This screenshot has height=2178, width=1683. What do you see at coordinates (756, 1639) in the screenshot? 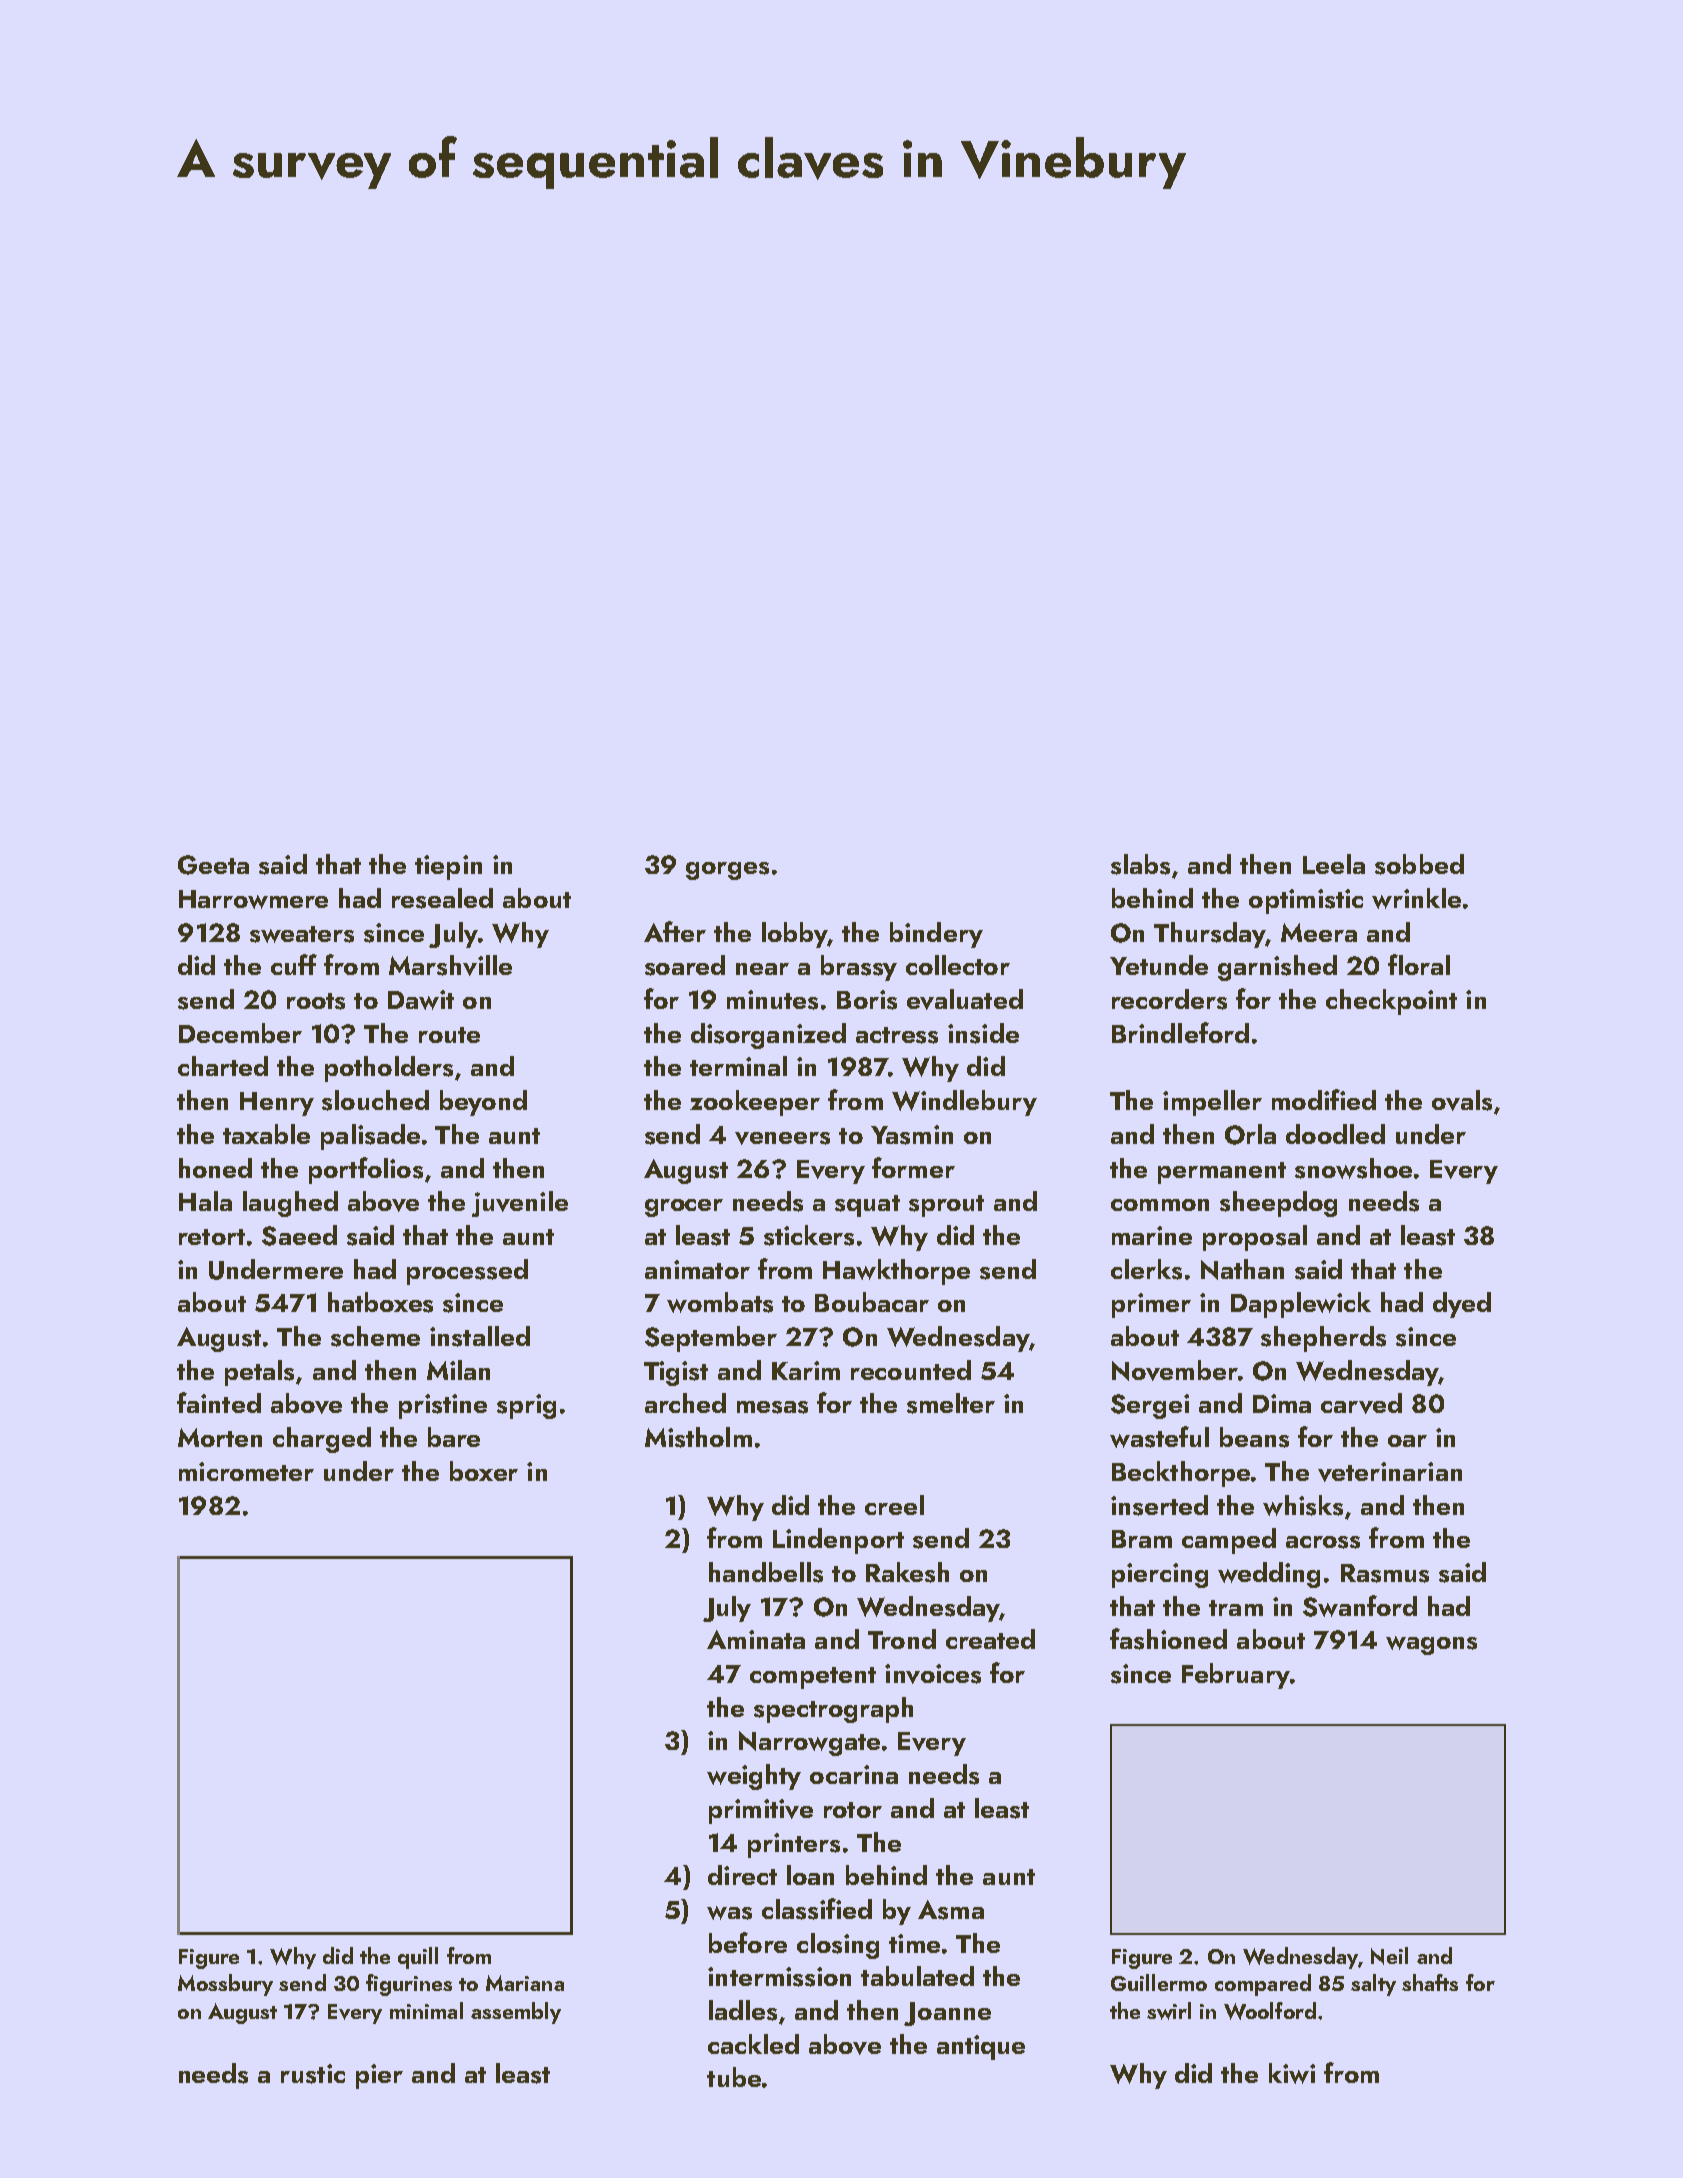
I see `Aminata` at bounding box center [756, 1639].
